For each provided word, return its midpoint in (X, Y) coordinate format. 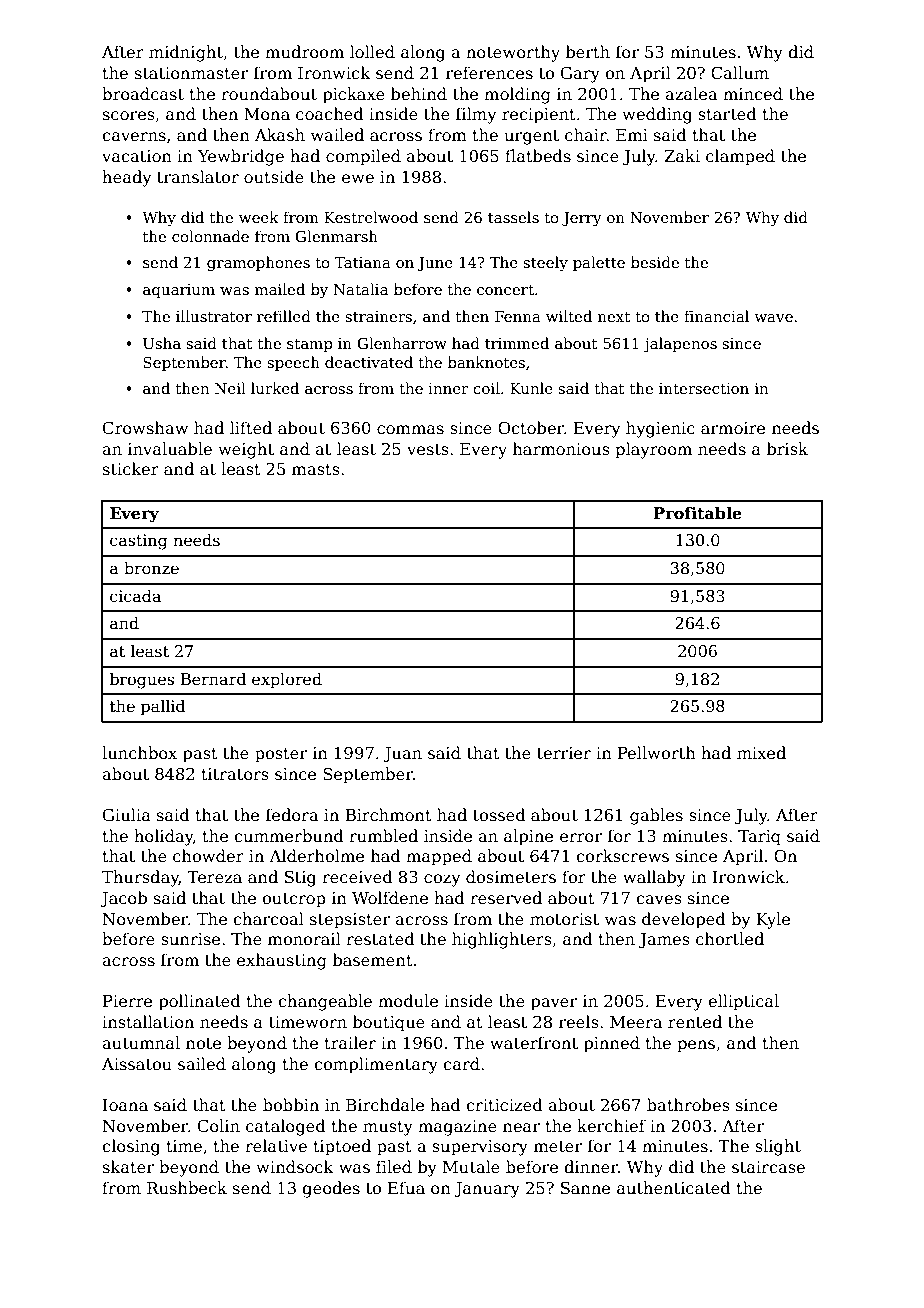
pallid (163, 707)
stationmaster (191, 73)
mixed (761, 753)
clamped (740, 157)
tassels (513, 217)
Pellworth (657, 752)
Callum (740, 73)
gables (656, 816)
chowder (208, 855)
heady (126, 178)
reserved (506, 898)
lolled (372, 51)
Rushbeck (187, 1188)
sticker (131, 469)
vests (428, 450)
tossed (499, 815)
